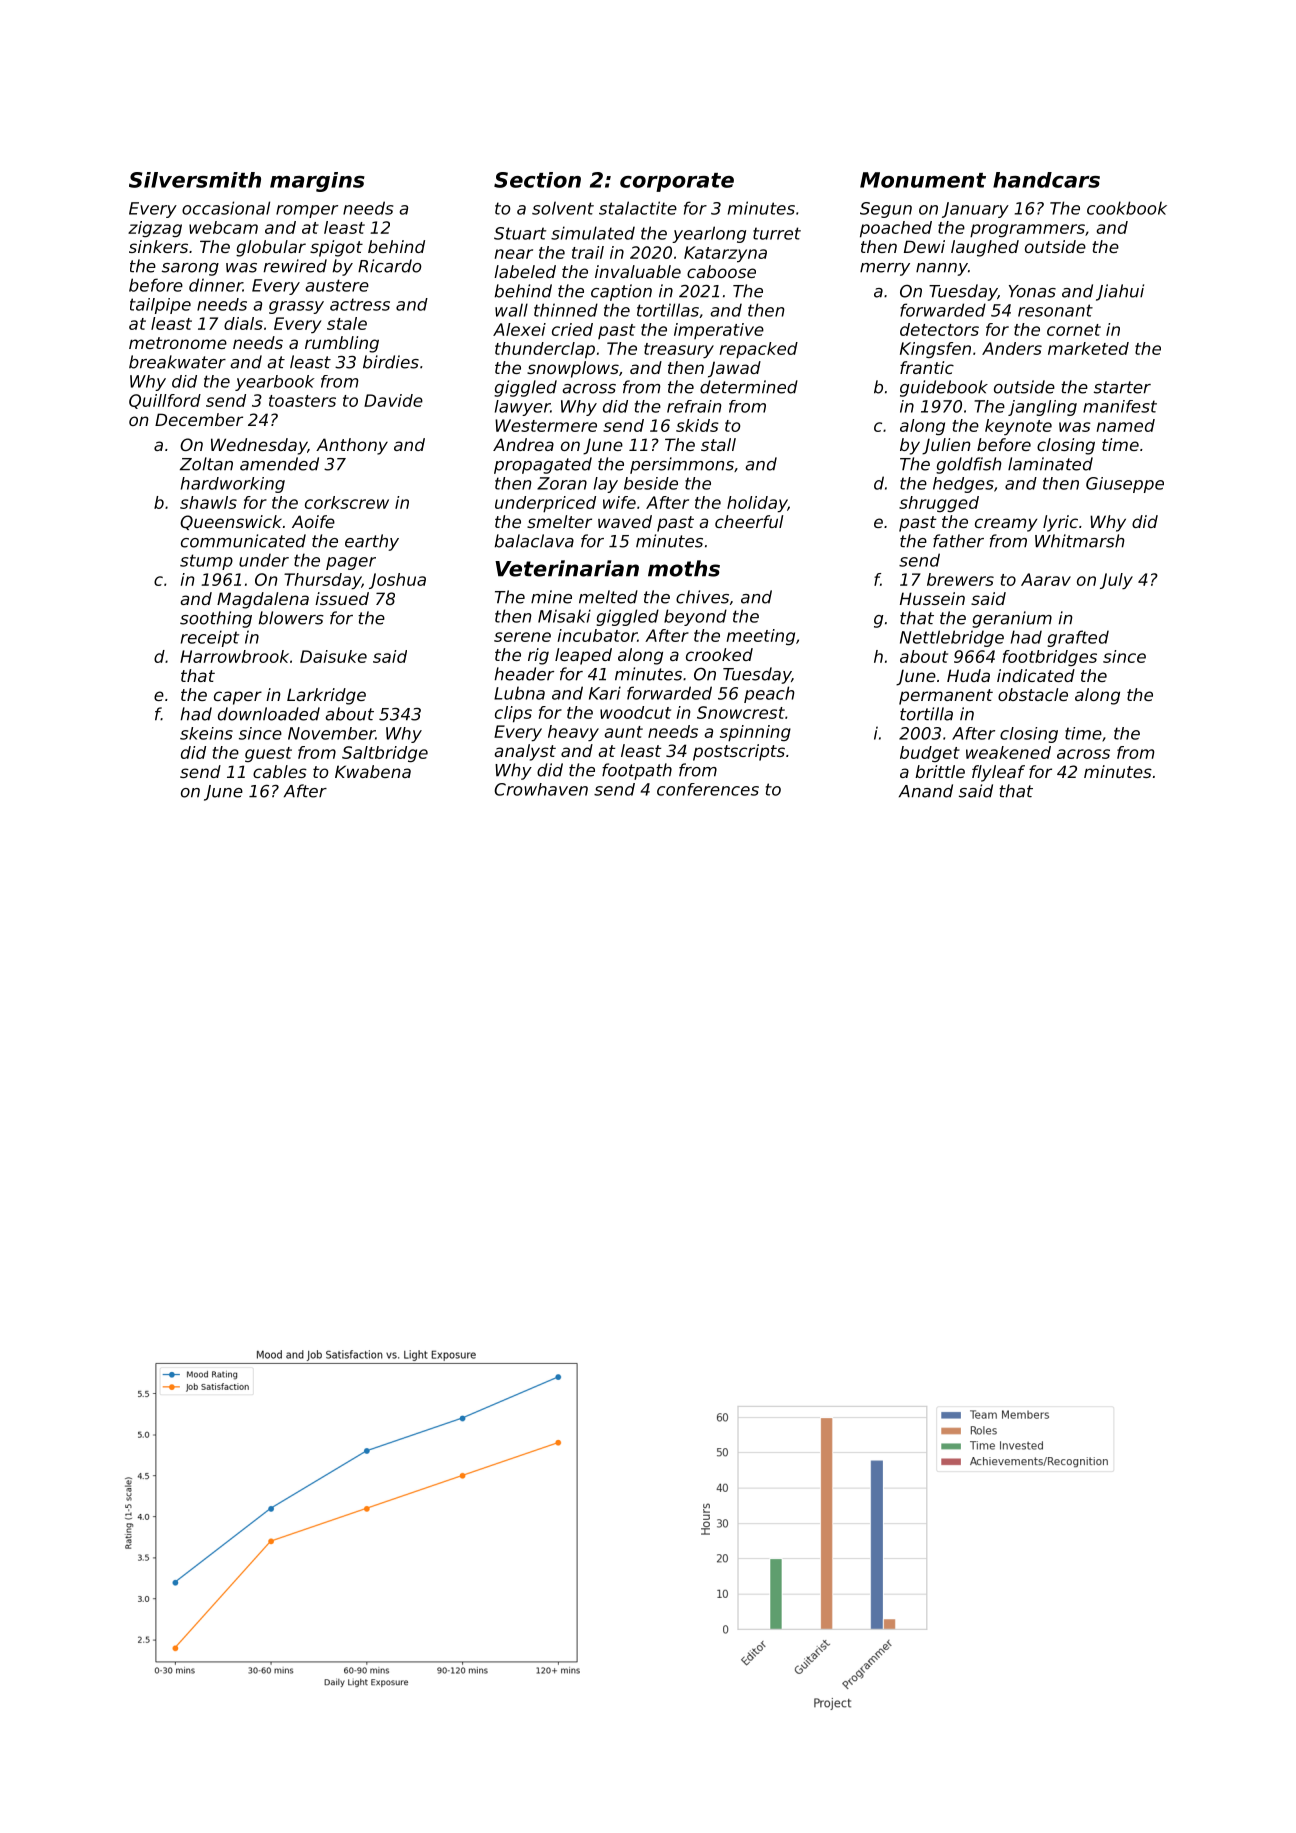 The width and height of the screenshot is (1296, 1833). I want to click on corporate, so click(677, 182).
